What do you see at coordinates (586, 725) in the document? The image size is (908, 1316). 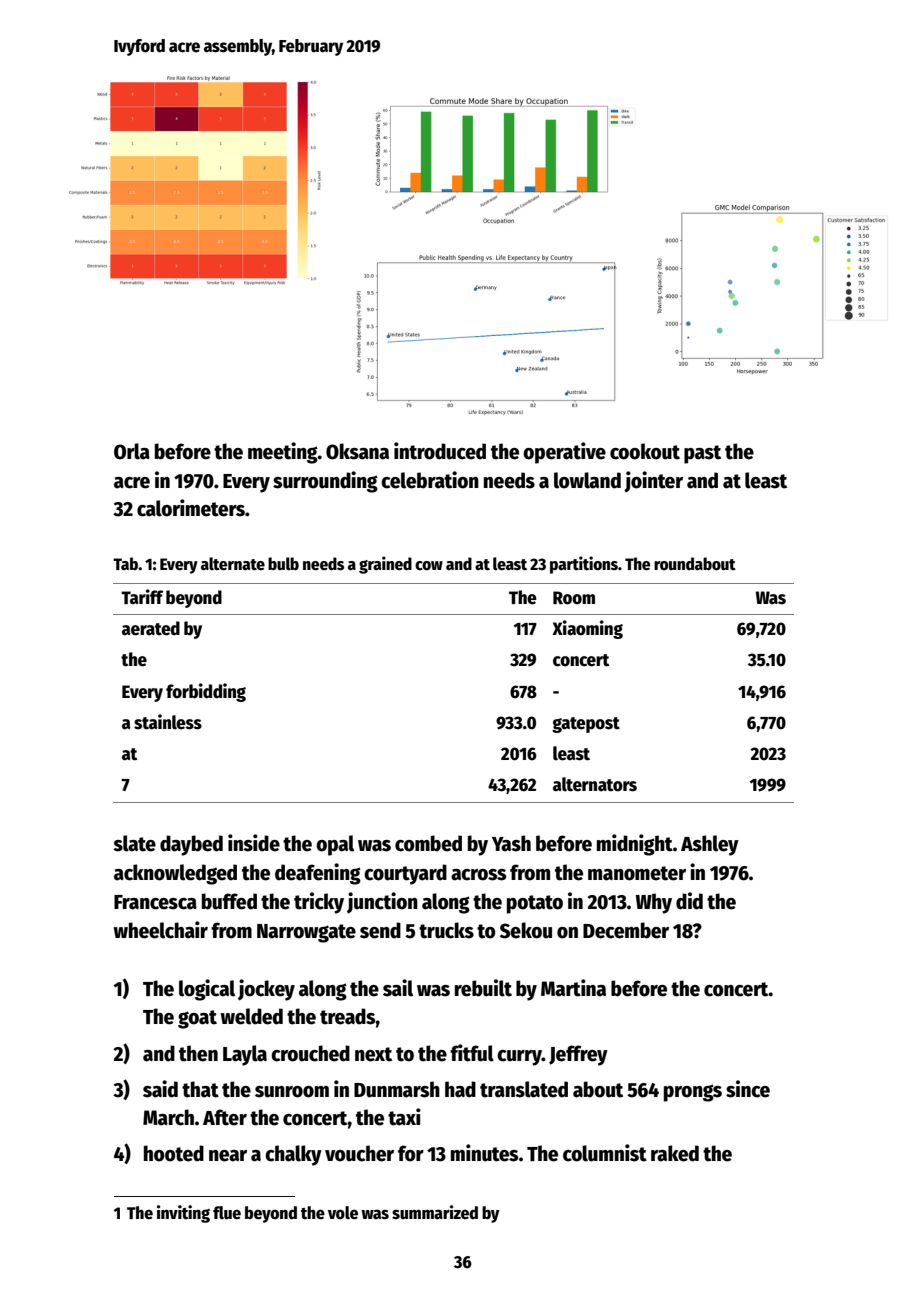 I see `gatepost` at bounding box center [586, 725].
